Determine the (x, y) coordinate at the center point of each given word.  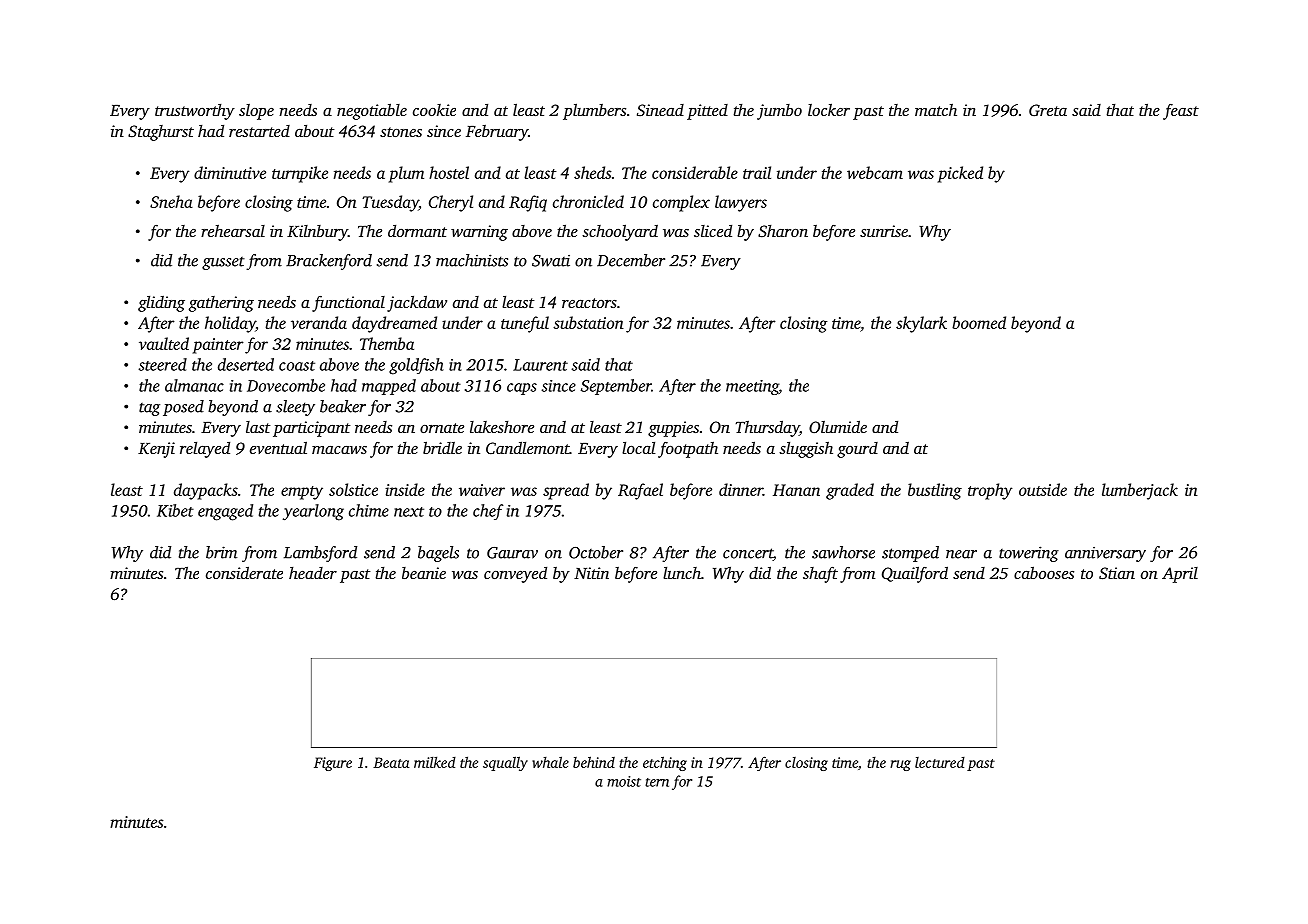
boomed (979, 322)
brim (221, 552)
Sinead (660, 110)
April (1180, 575)
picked (960, 174)
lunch (682, 572)
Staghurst (161, 133)
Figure (333, 764)
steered (162, 364)
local (638, 447)
